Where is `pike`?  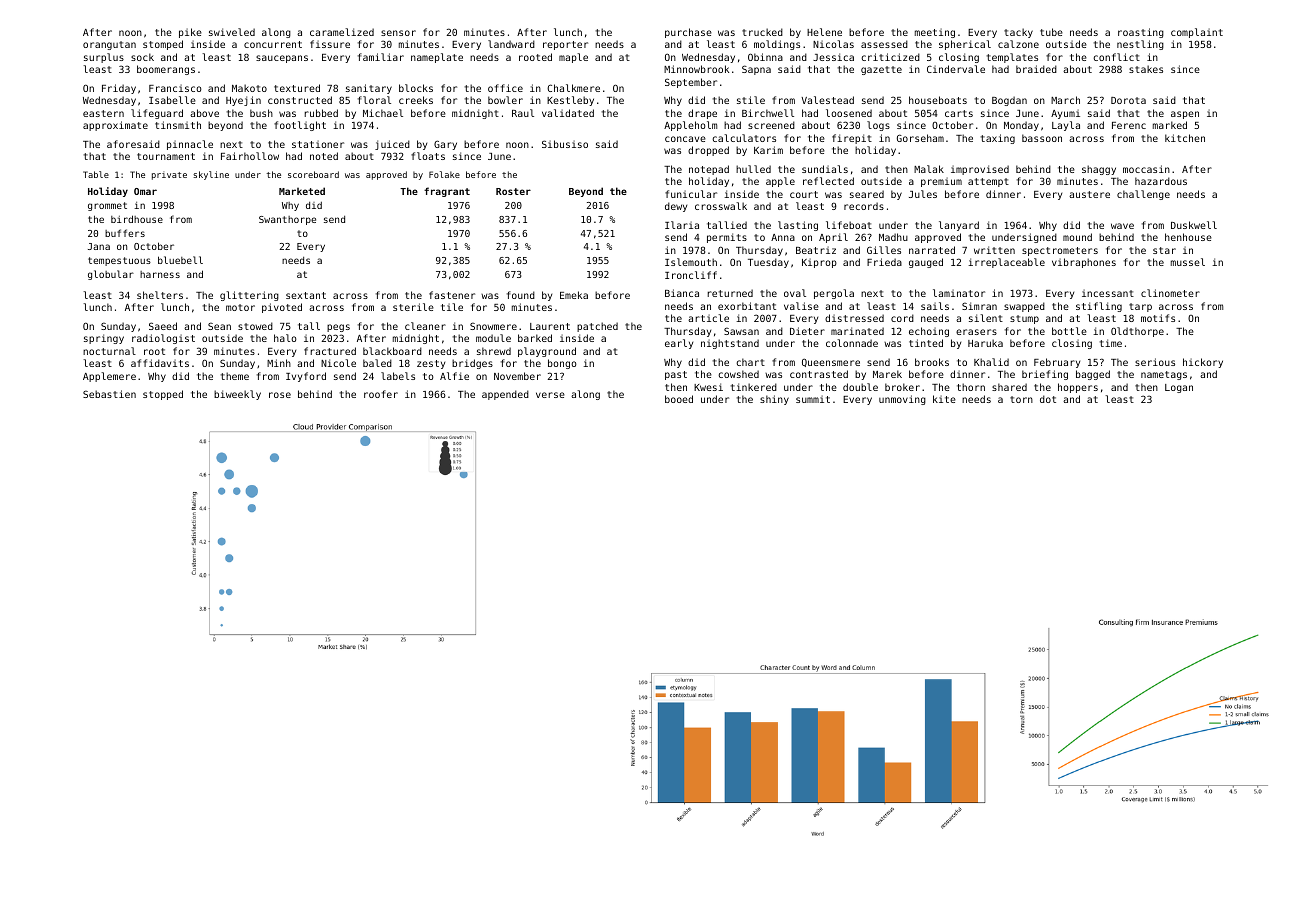
pike is located at coordinates (190, 33).
